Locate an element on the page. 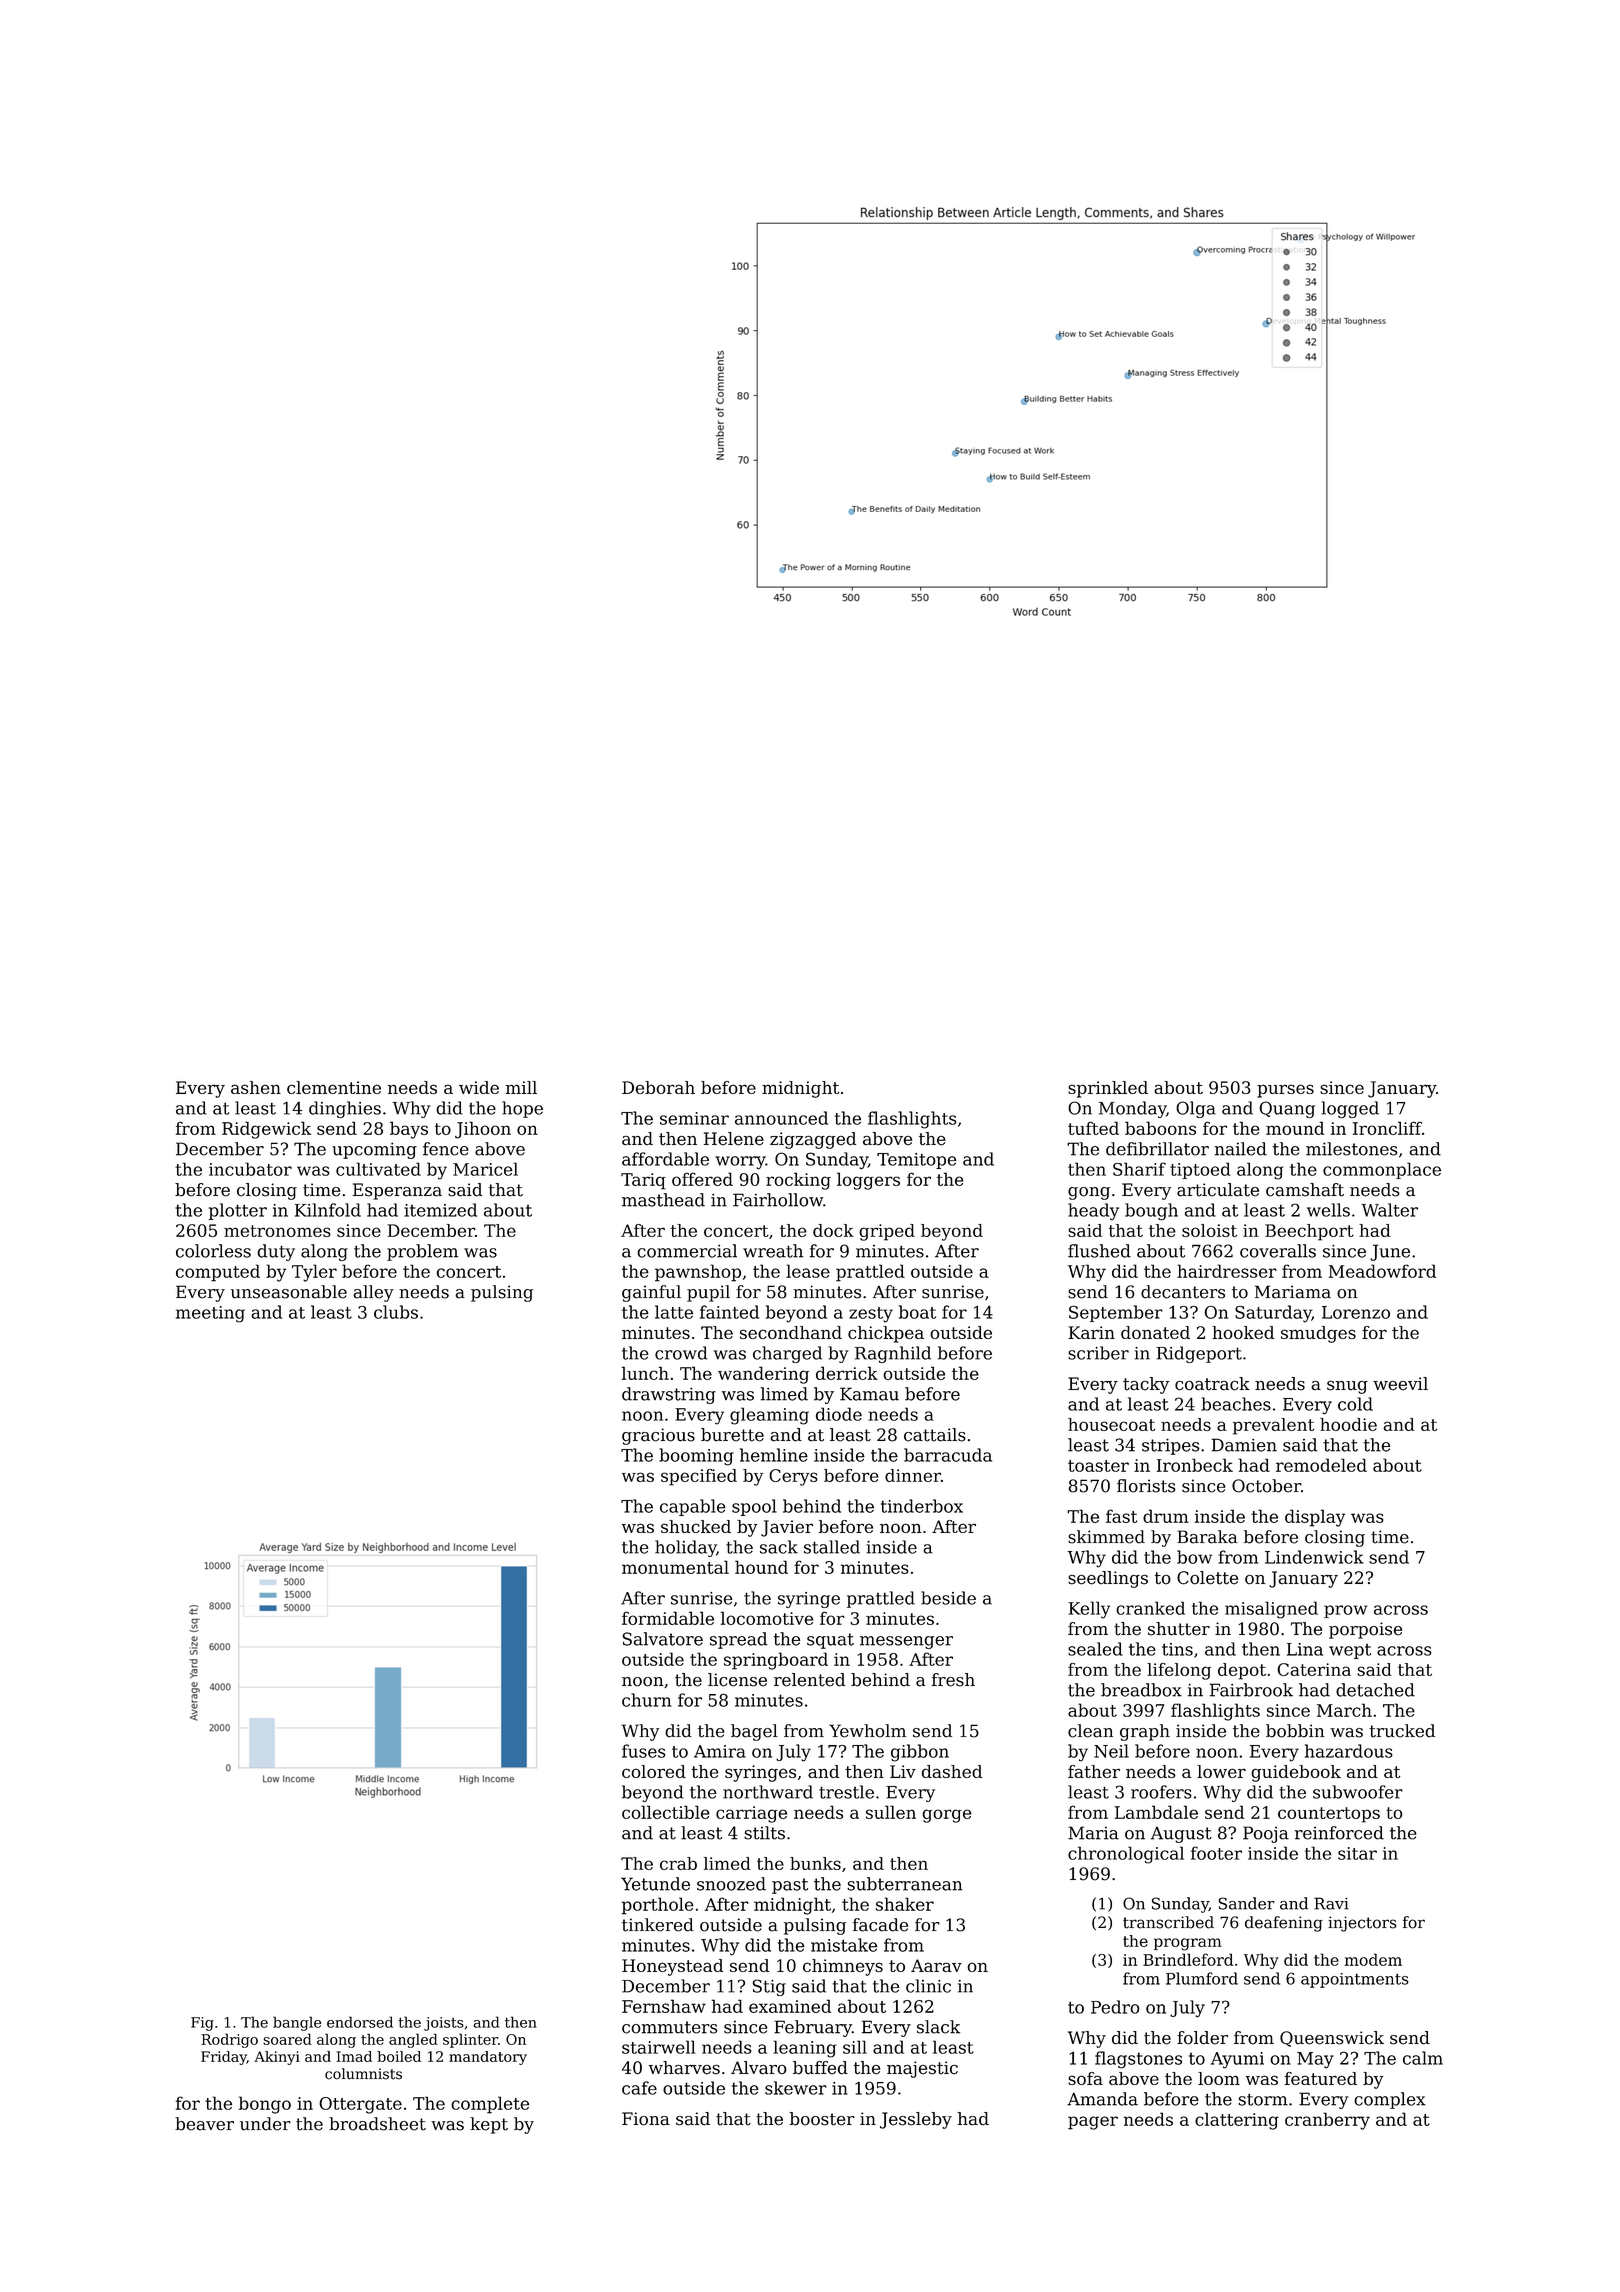 The width and height of the document is (1620, 2292). secondhand is located at coordinates (791, 1332).
